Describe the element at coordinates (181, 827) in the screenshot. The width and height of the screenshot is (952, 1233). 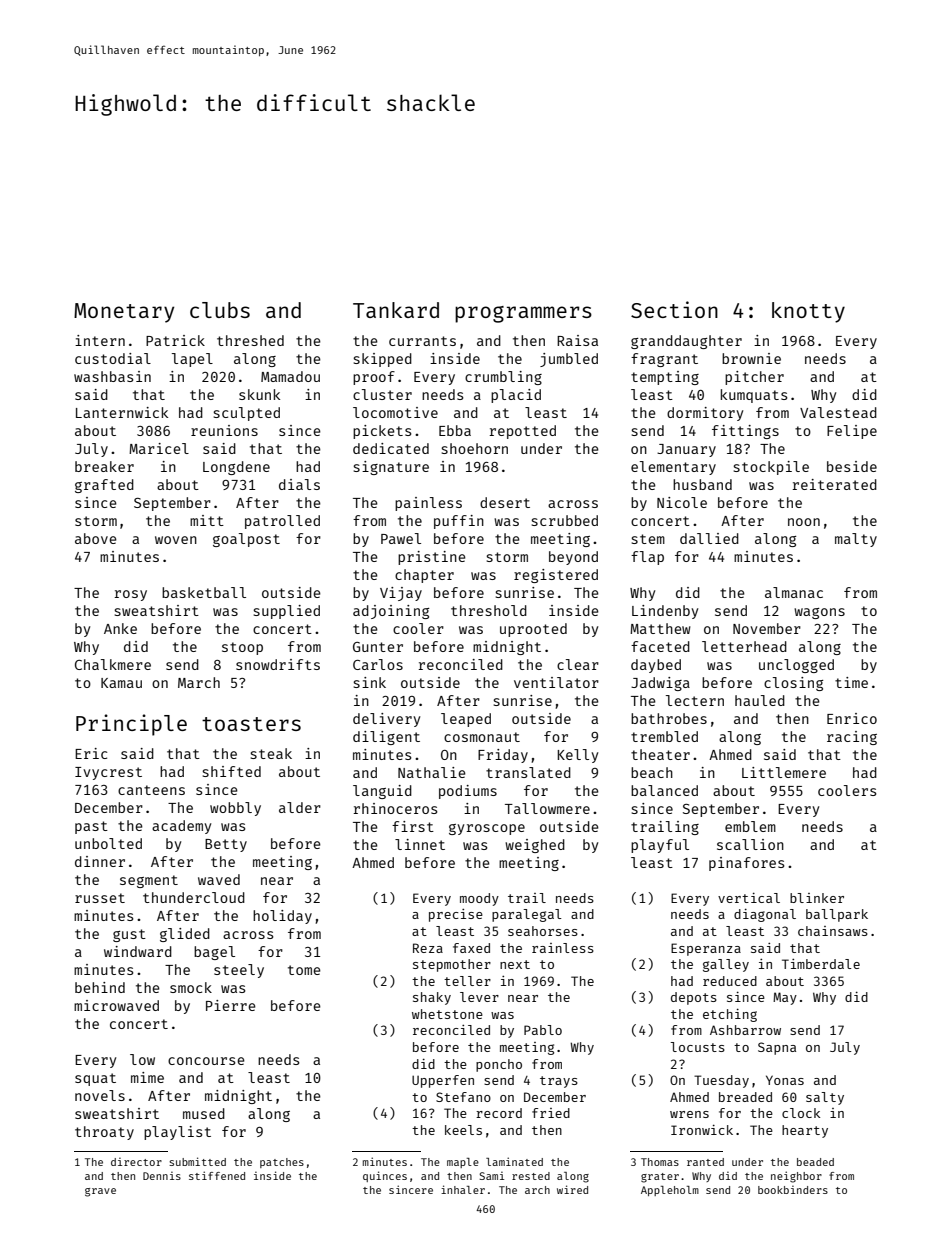
I see `academy` at that location.
